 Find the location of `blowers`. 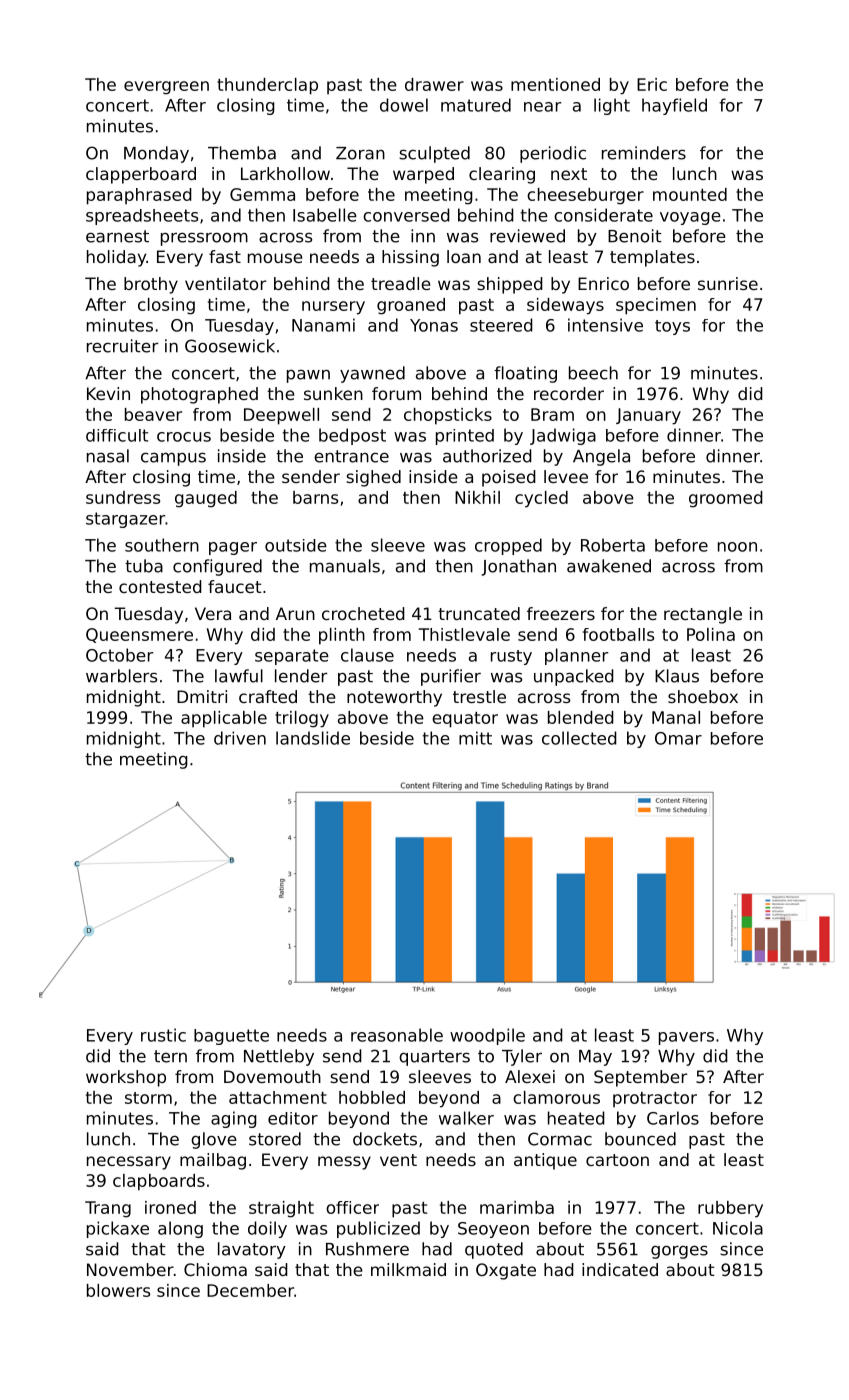

blowers is located at coordinates (118, 1290).
